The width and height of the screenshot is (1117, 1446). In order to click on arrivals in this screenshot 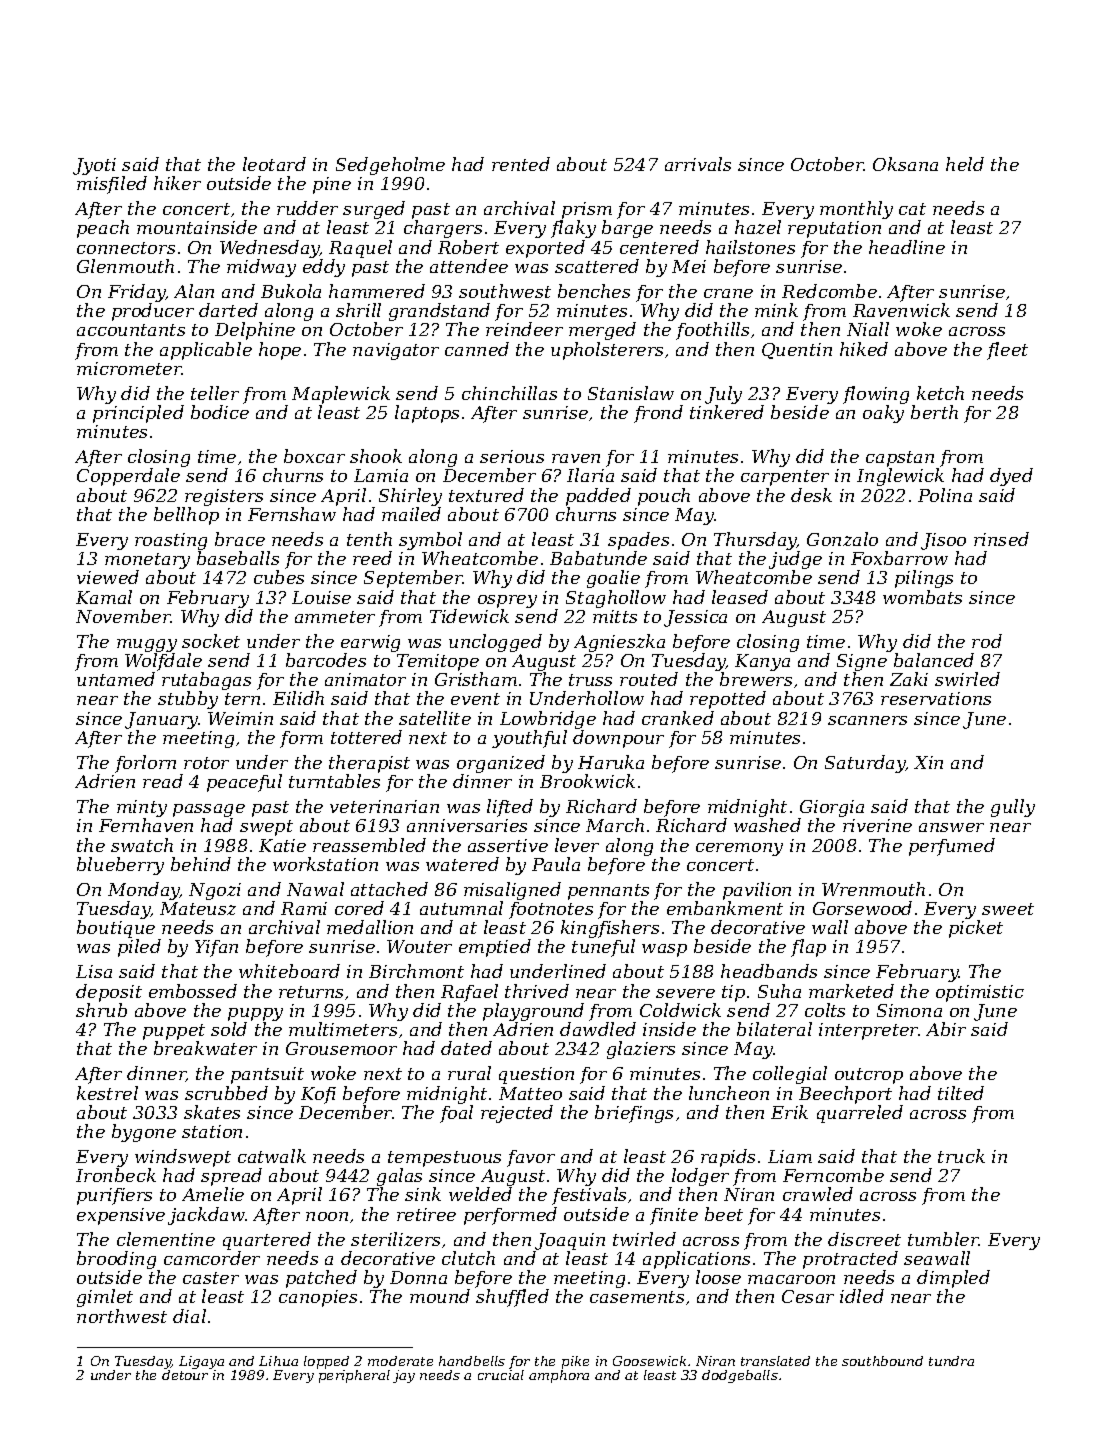, I will do `click(698, 164)`.
